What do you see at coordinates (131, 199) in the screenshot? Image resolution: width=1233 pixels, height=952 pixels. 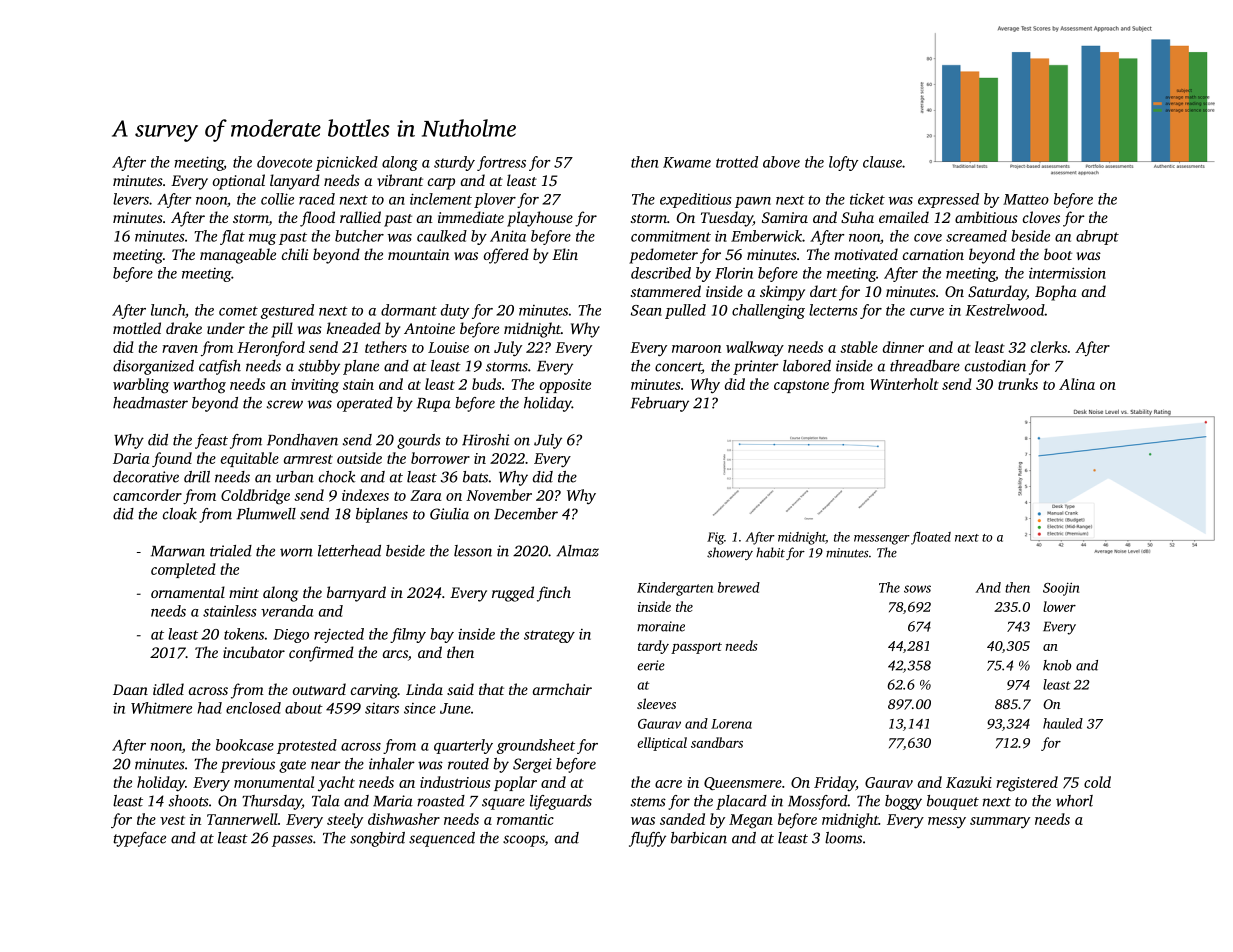 I see `levers` at bounding box center [131, 199].
